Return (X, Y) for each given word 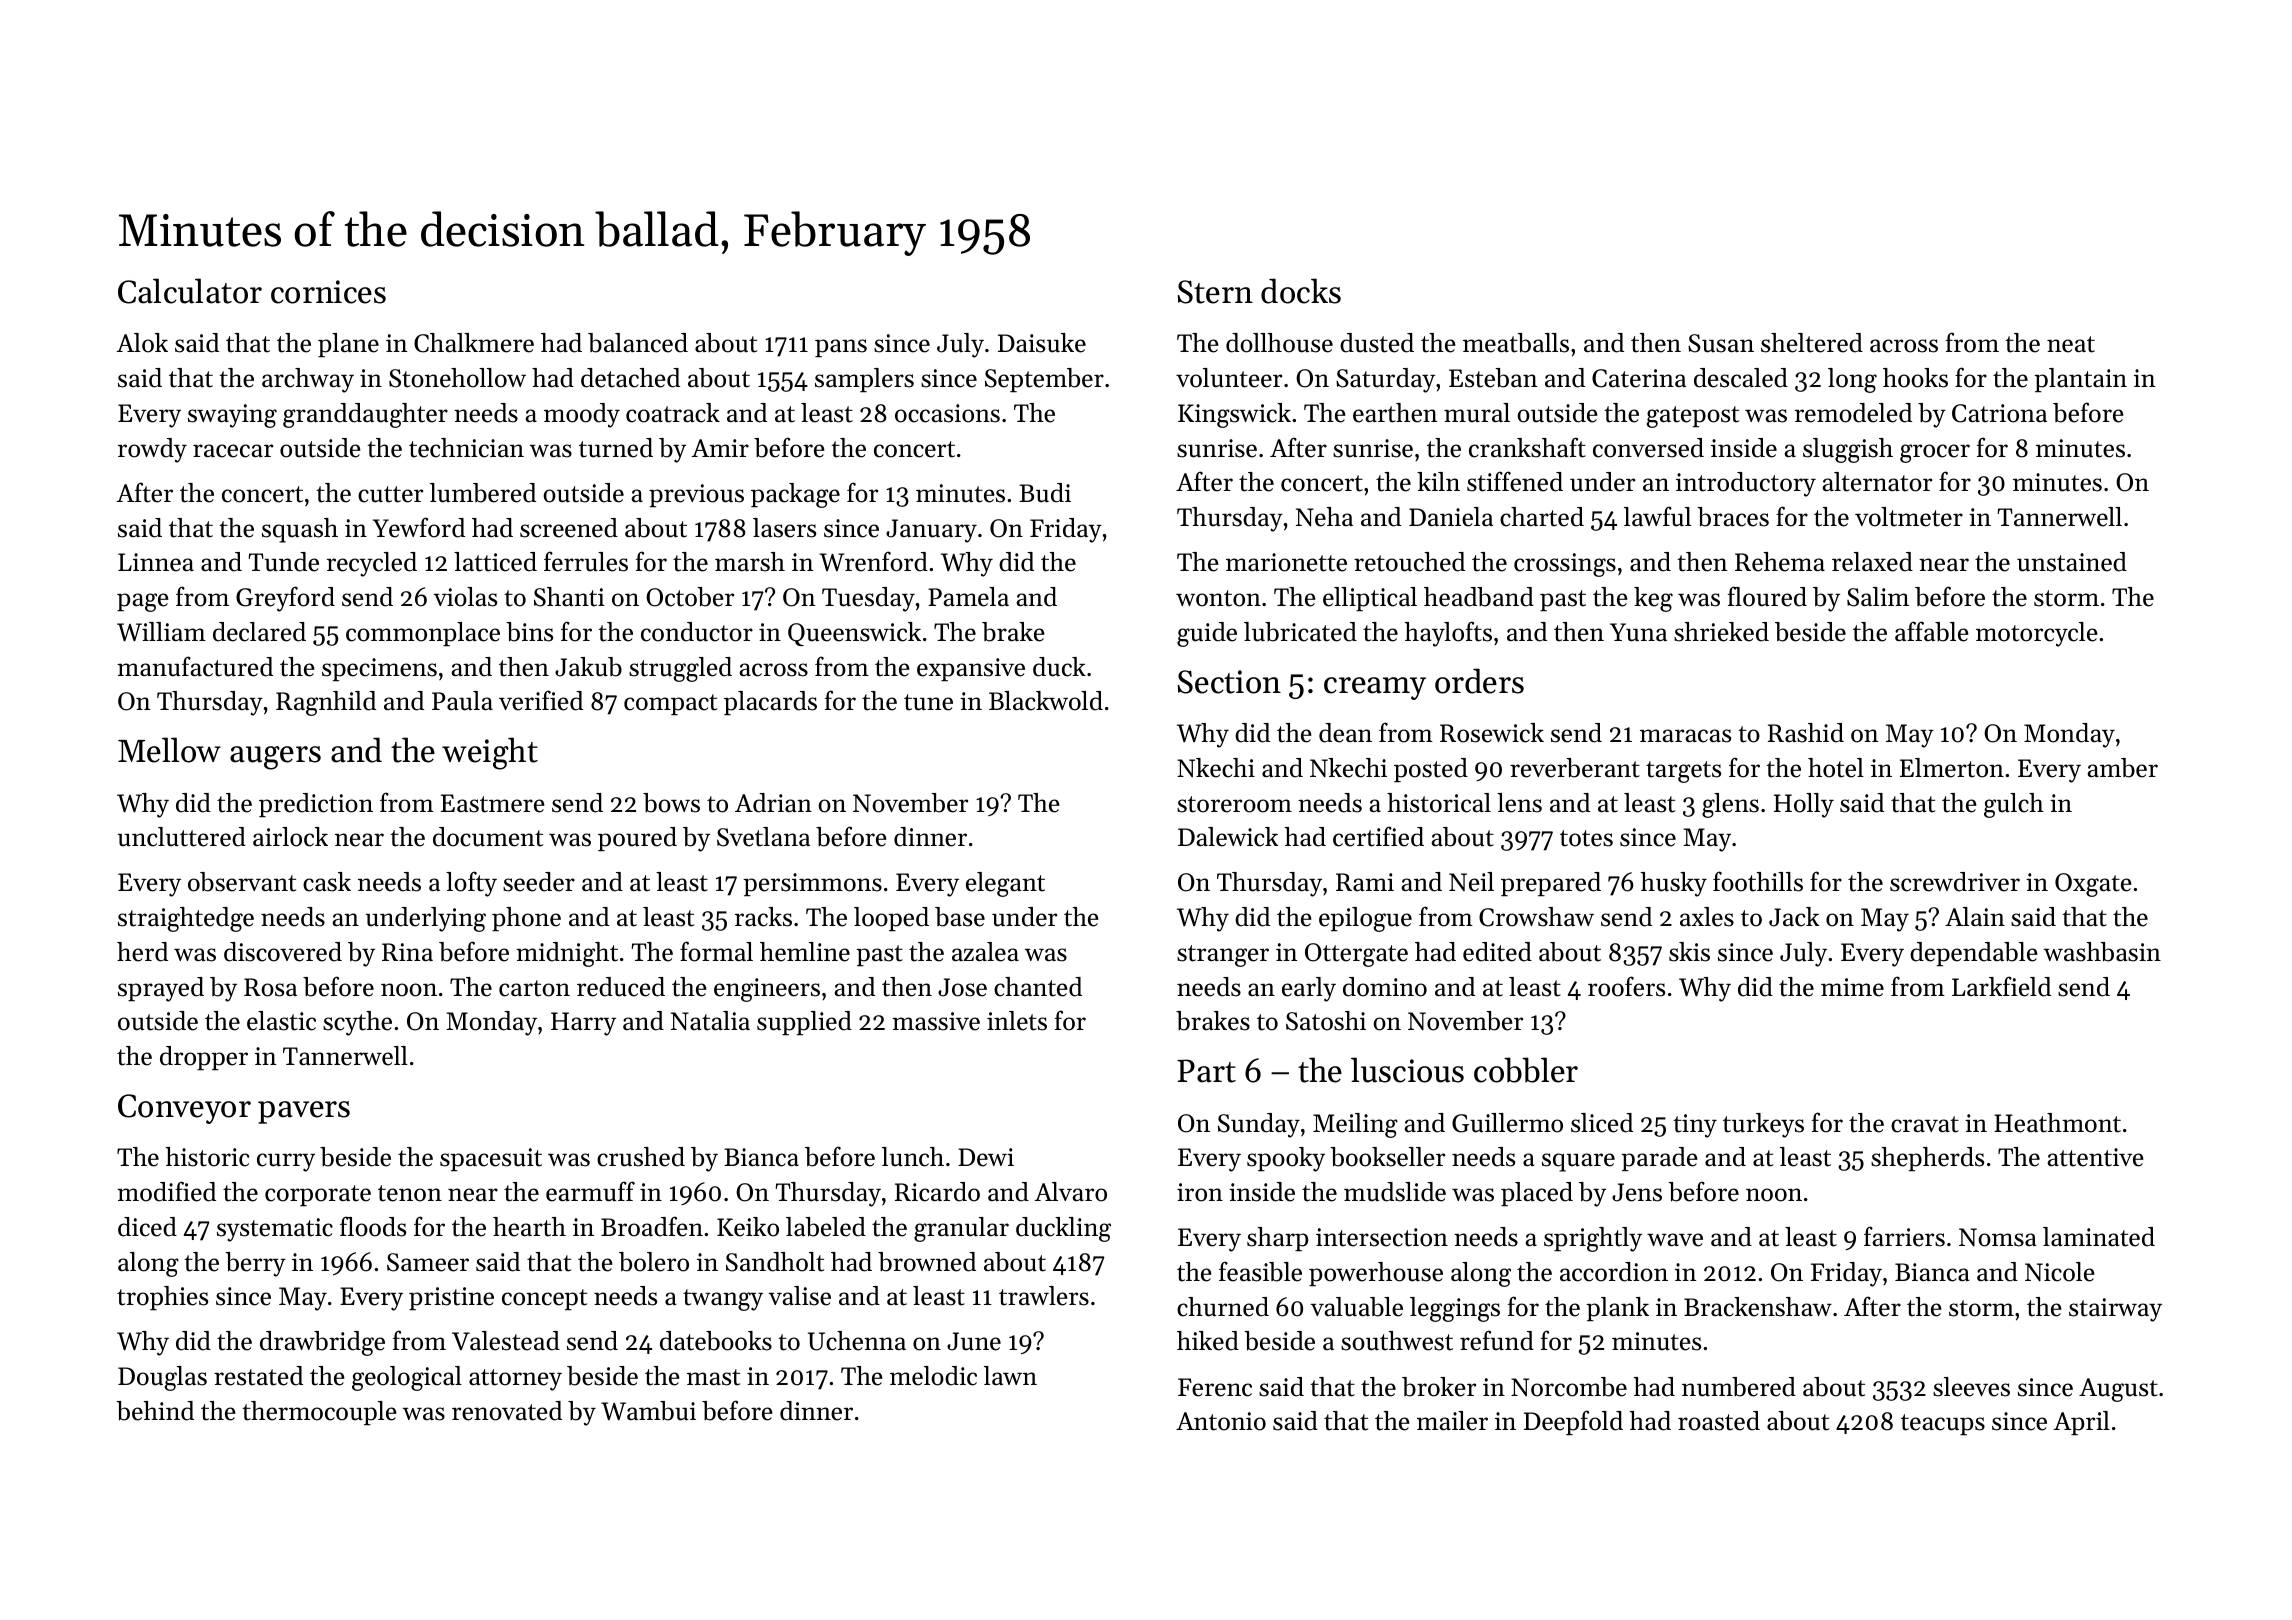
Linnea (156, 562)
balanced (638, 343)
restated (258, 1376)
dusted (1377, 343)
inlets (1017, 1021)
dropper (204, 1058)
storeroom (1234, 804)
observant (242, 882)
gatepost (1693, 417)
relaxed (1872, 562)
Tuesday (868, 599)
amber (2123, 768)
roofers (1626, 986)
